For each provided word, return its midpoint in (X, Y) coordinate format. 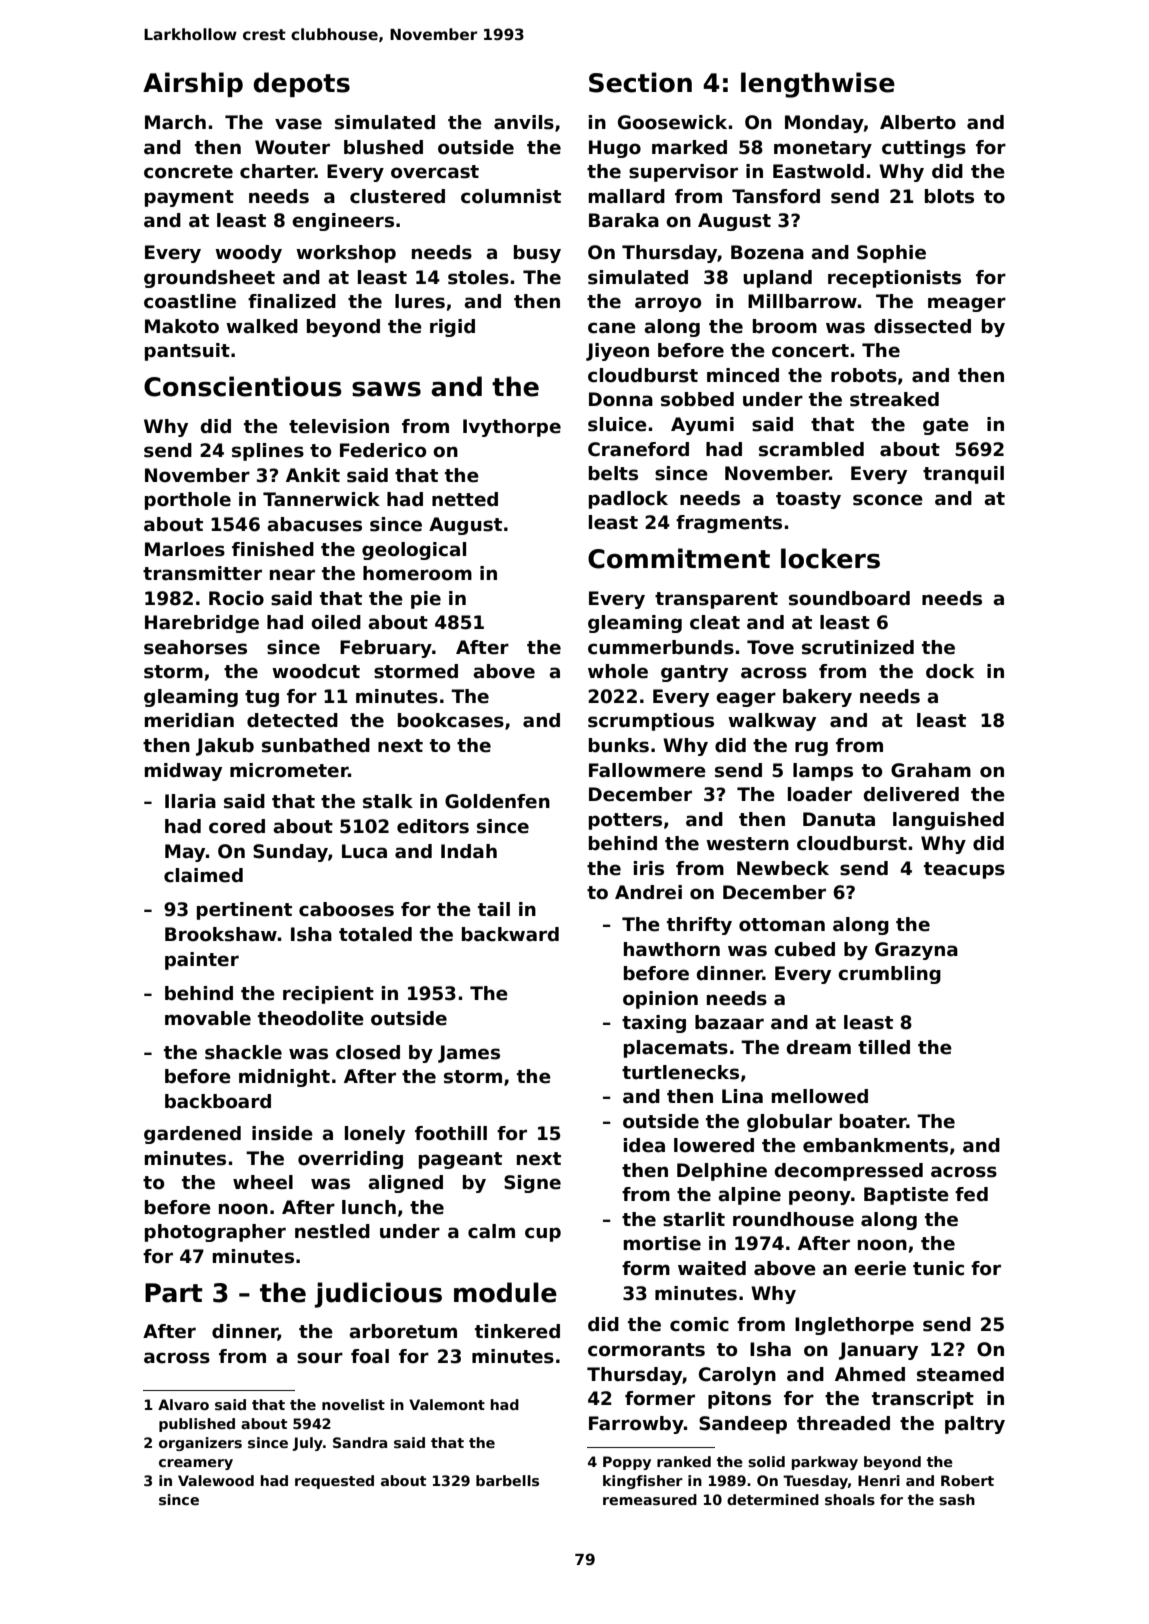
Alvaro (183, 1404)
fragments (729, 524)
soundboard (849, 598)
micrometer (289, 770)
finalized (292, 301)
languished (948, 821)
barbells (507, 1480)
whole (618, 671)
